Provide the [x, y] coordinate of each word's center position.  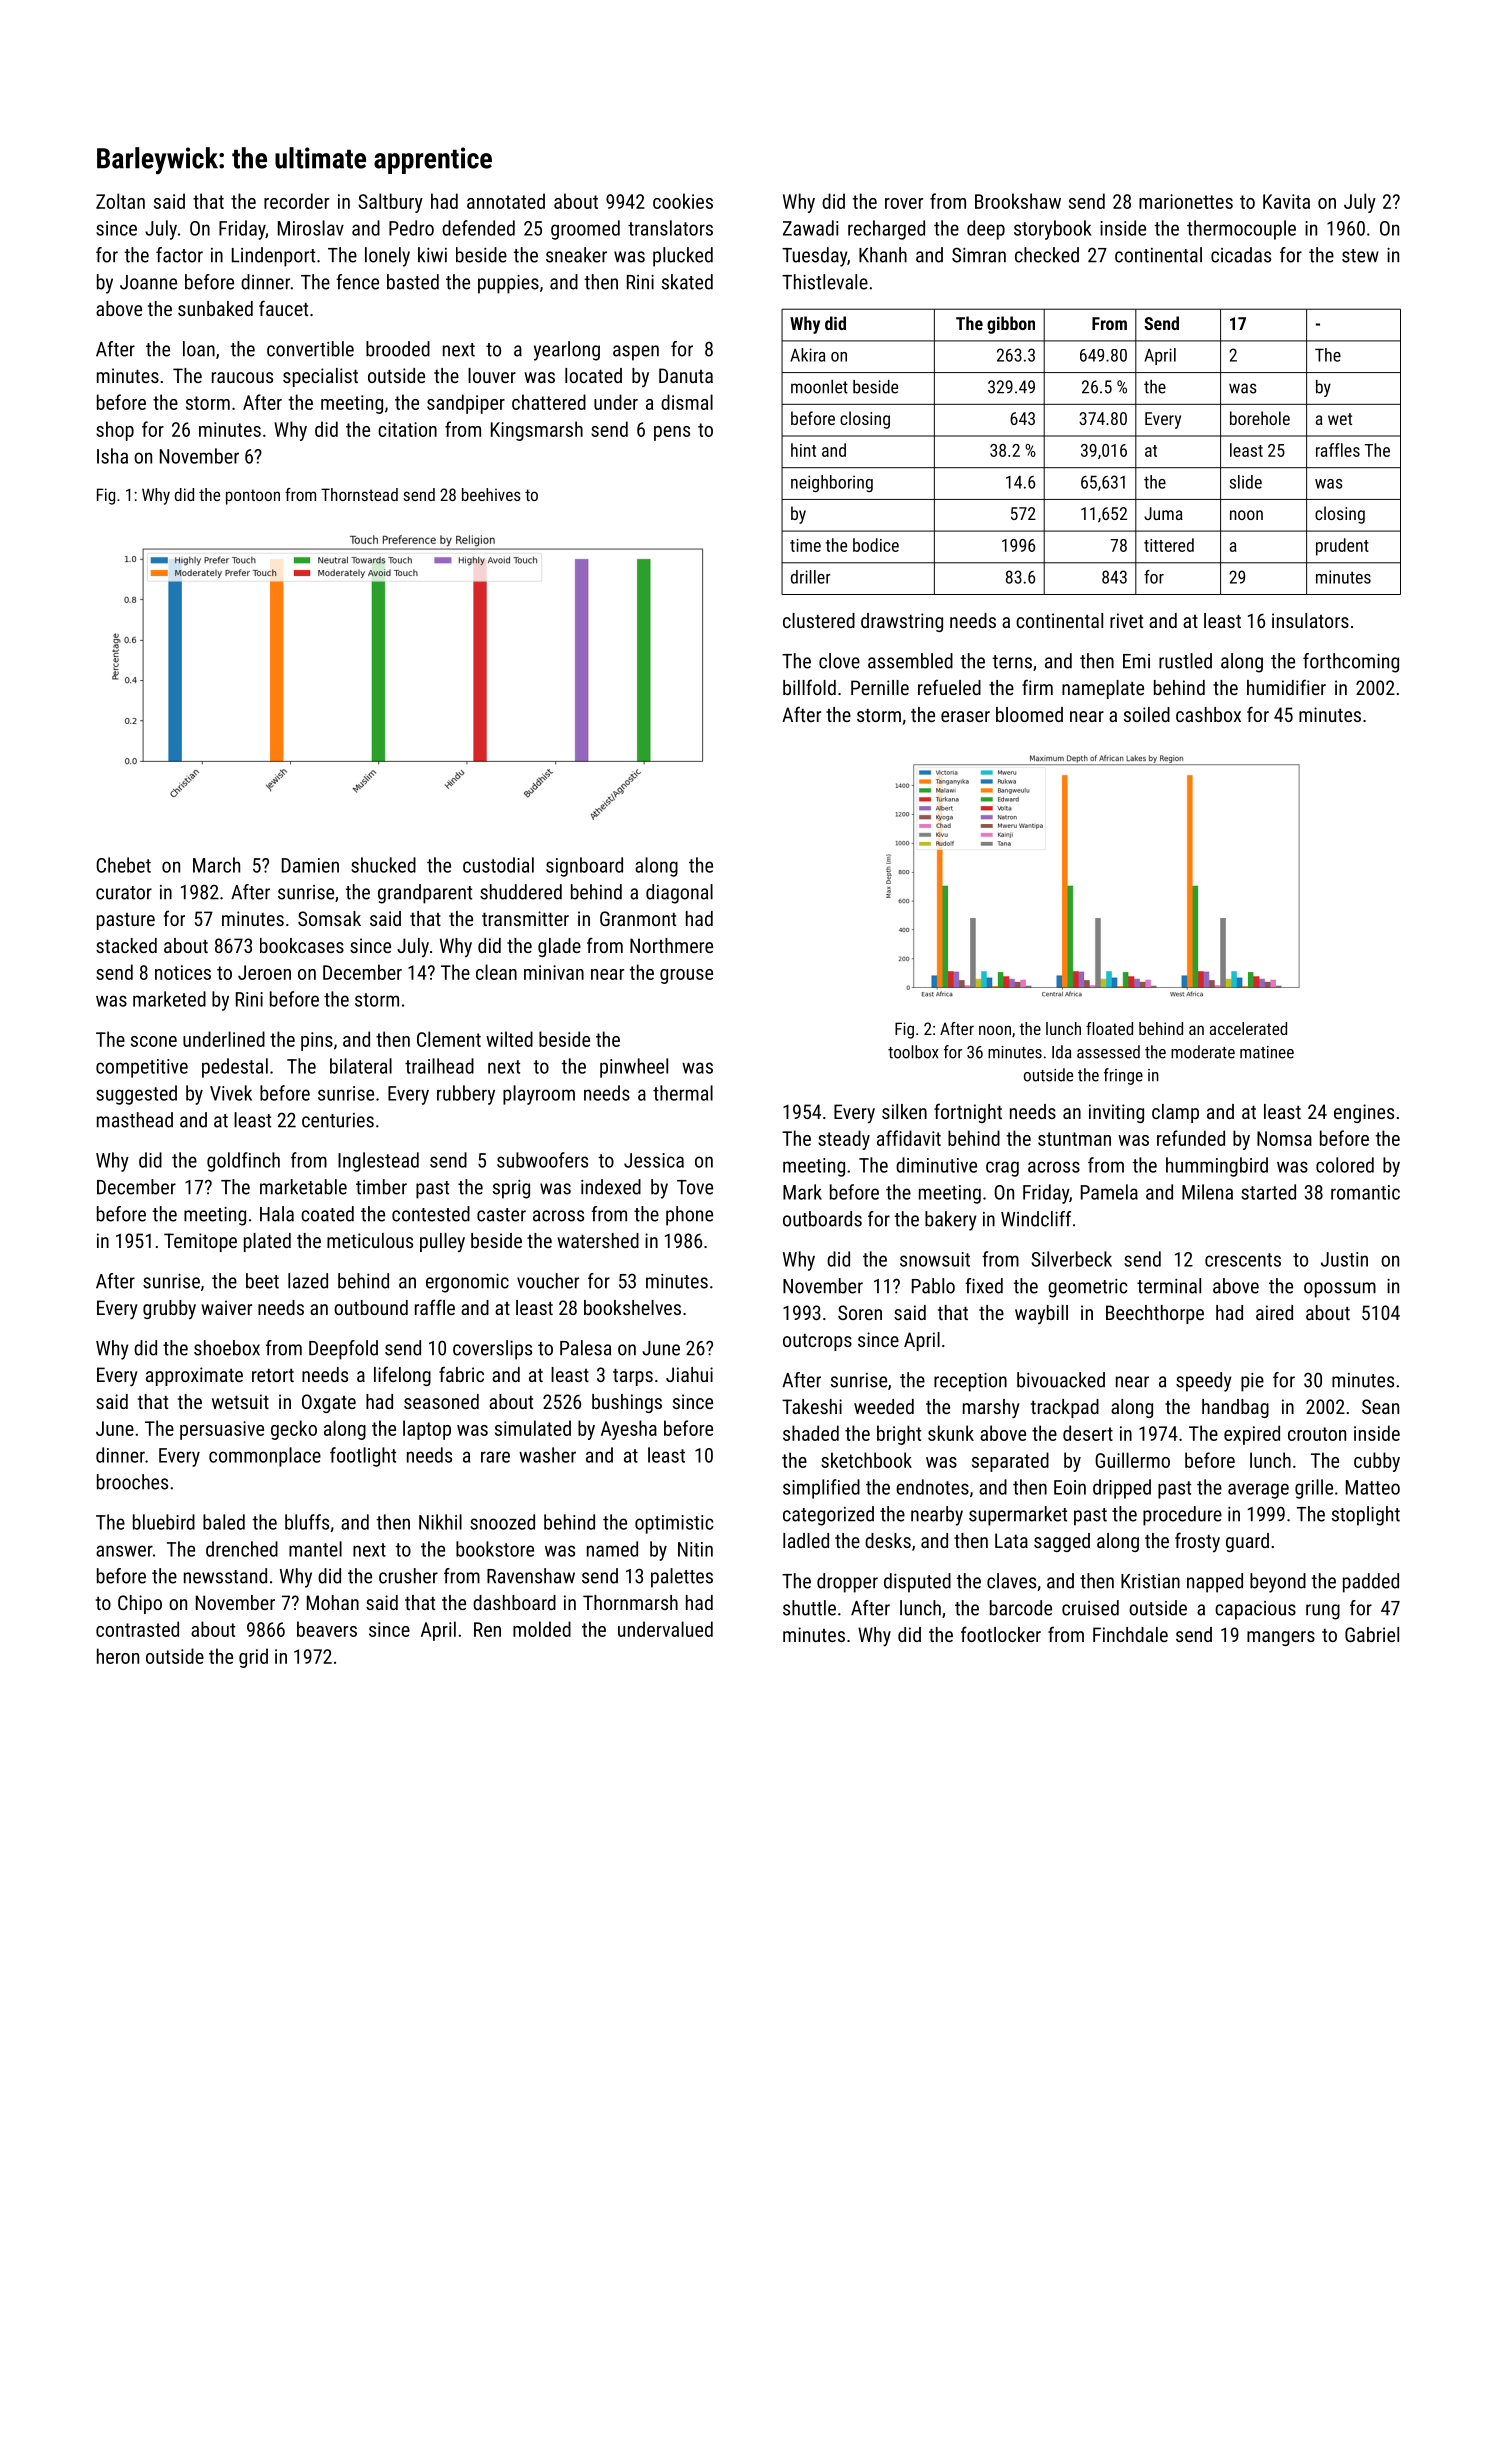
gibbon [1011, 325]
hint [803, 450]
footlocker [1001, 1634]
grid [253, 1658]
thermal [683, 1093]
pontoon [253, 497]
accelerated [1248, 1028]
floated [1109, 1028]
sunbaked [215, 308]
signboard [584, 867]
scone [154, 1041]
